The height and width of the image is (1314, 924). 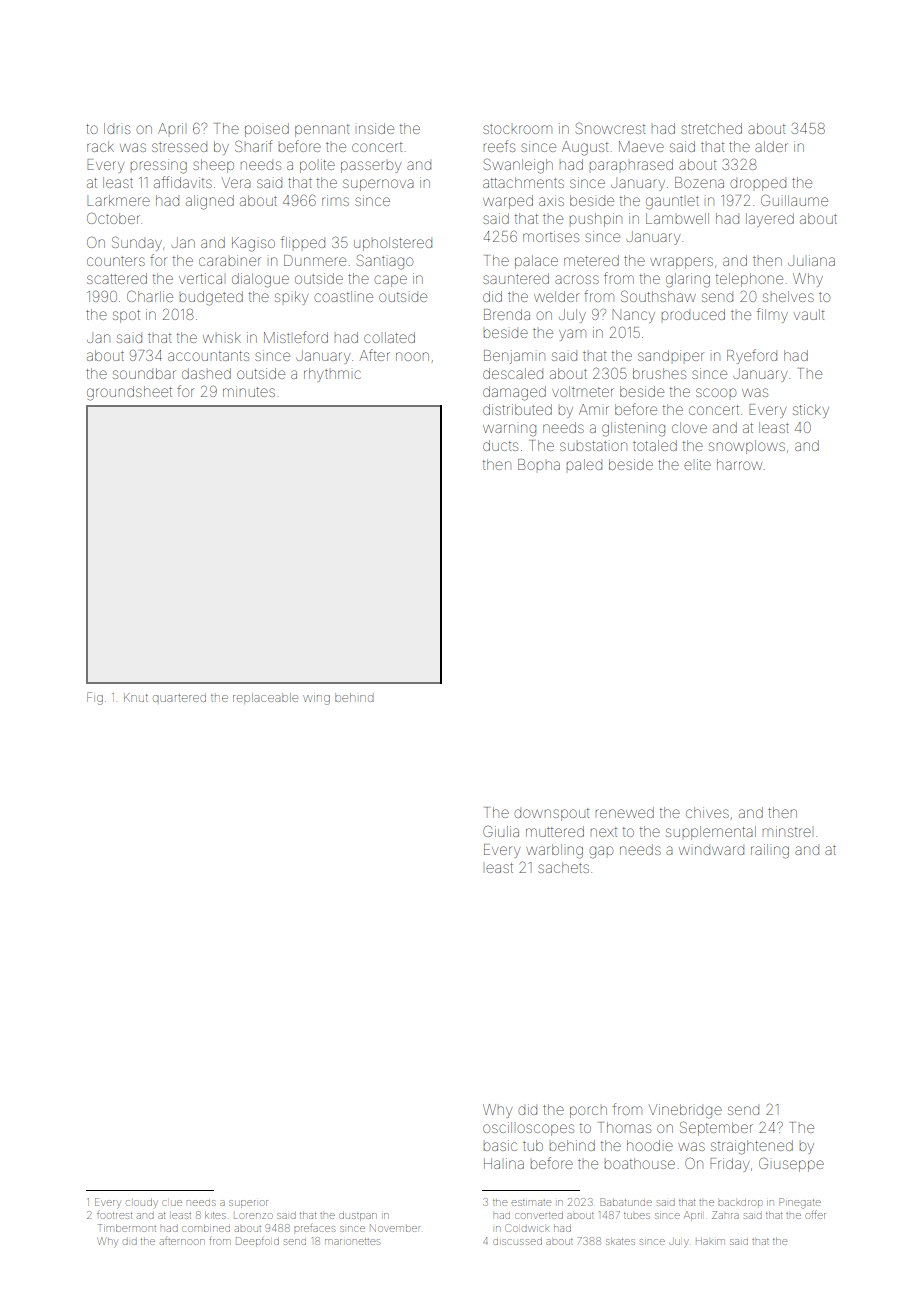 What do you see at coordinates (518, 166) in the image?
I see `Swanleigh` at bounding box center [518, 166].
